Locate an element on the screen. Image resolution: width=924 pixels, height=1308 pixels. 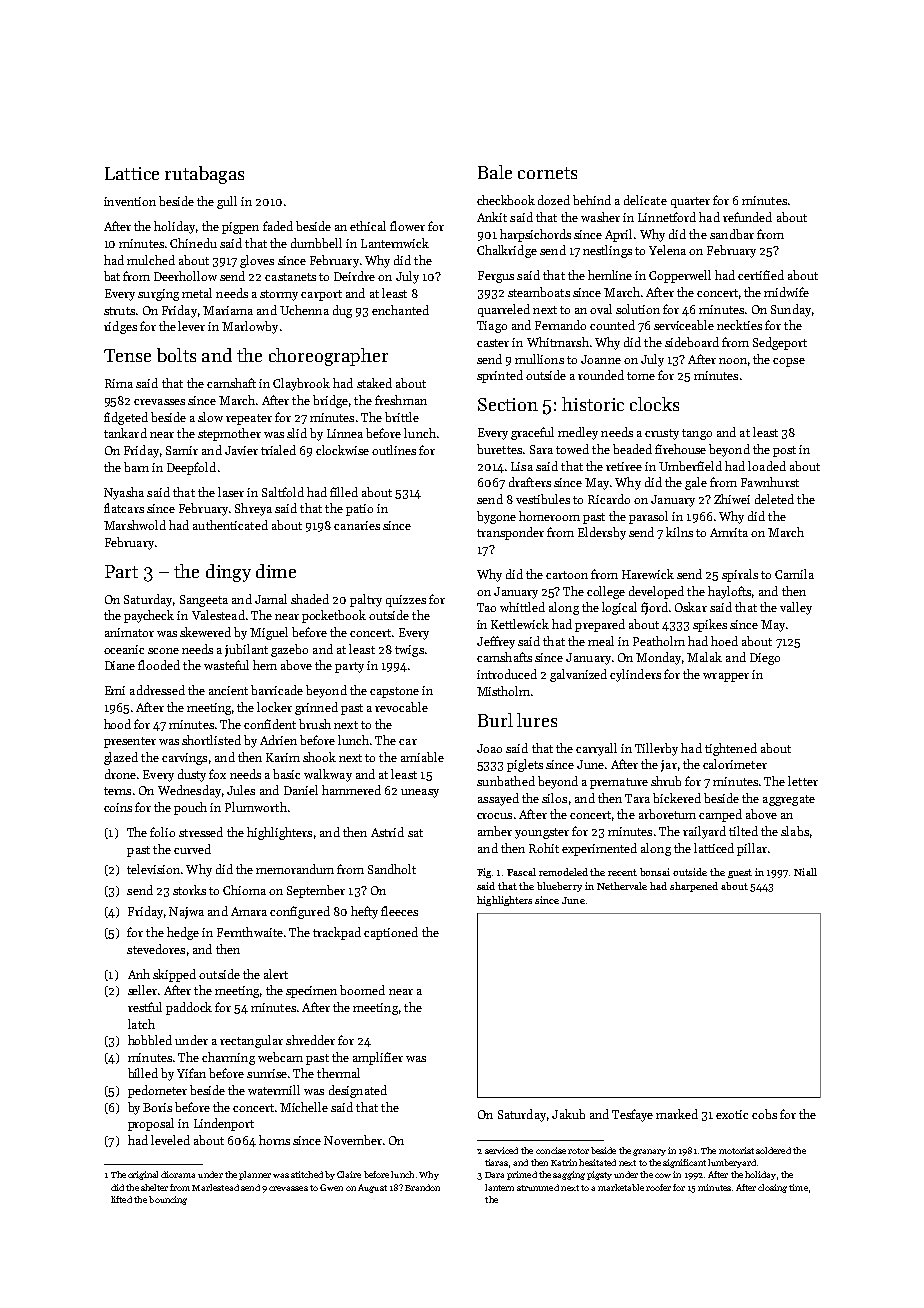
flower is located at coordinates (407, 226).
